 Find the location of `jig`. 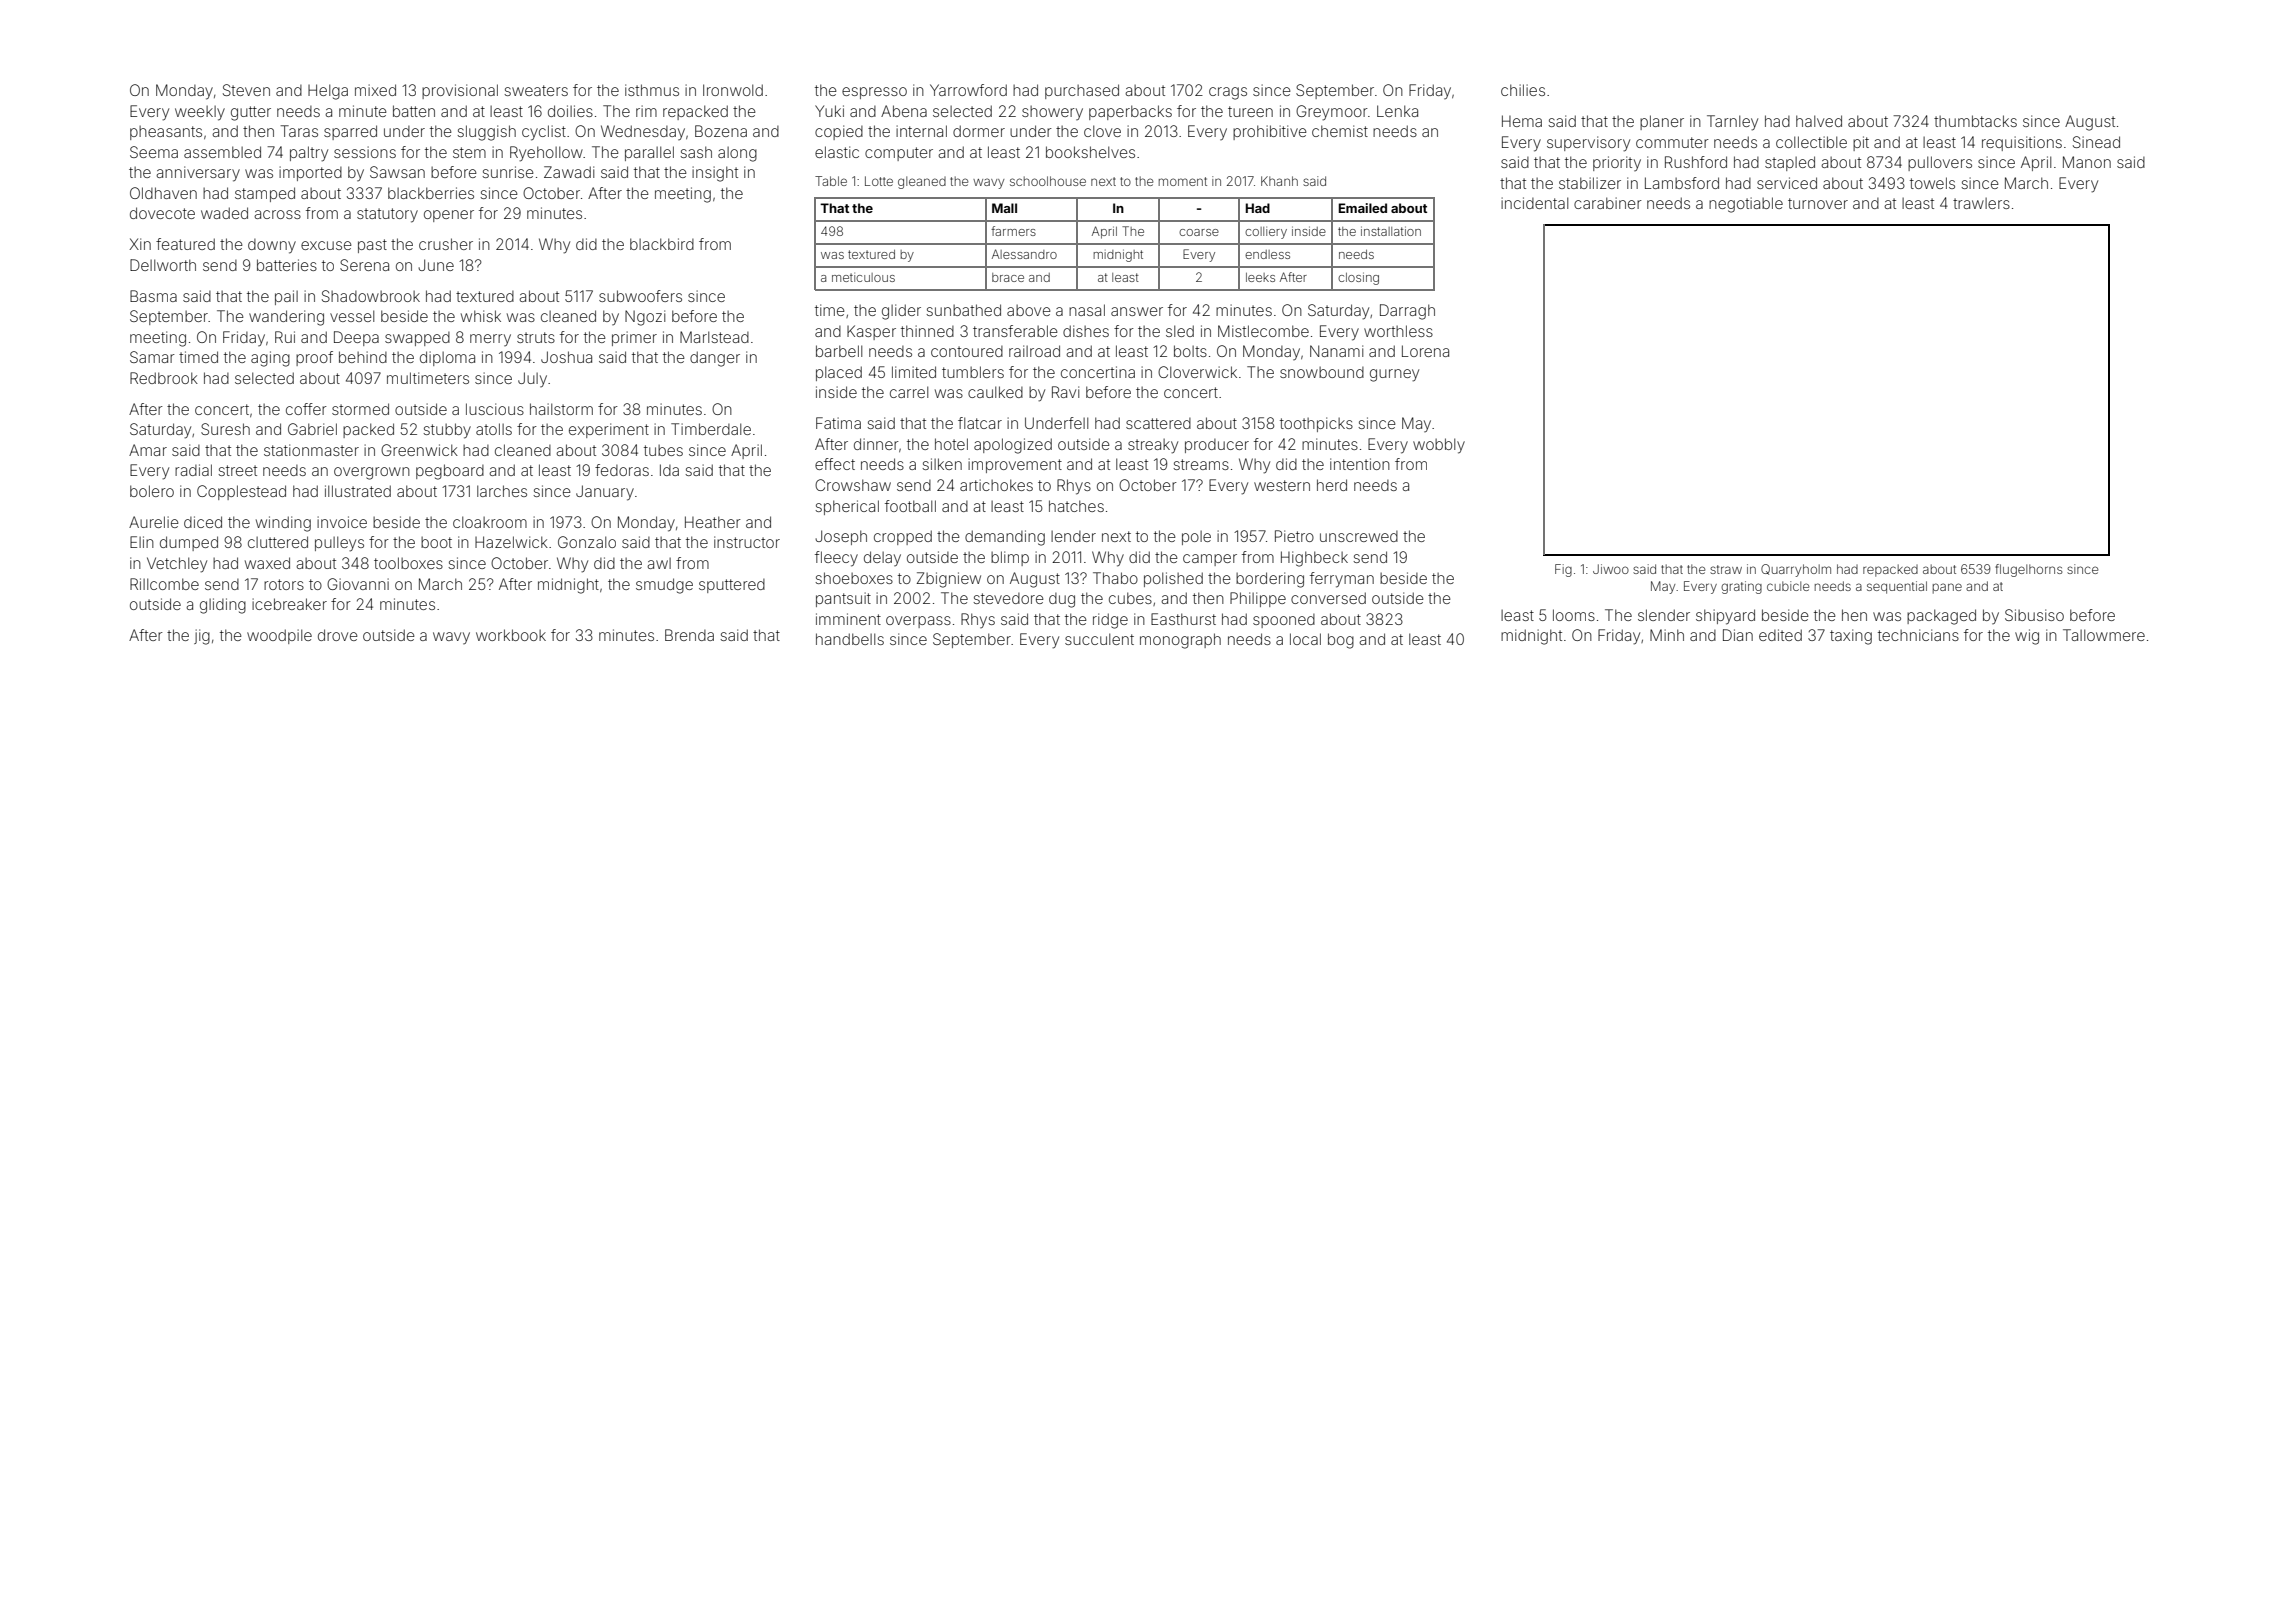

jig is located at coordinates (202, 637).
